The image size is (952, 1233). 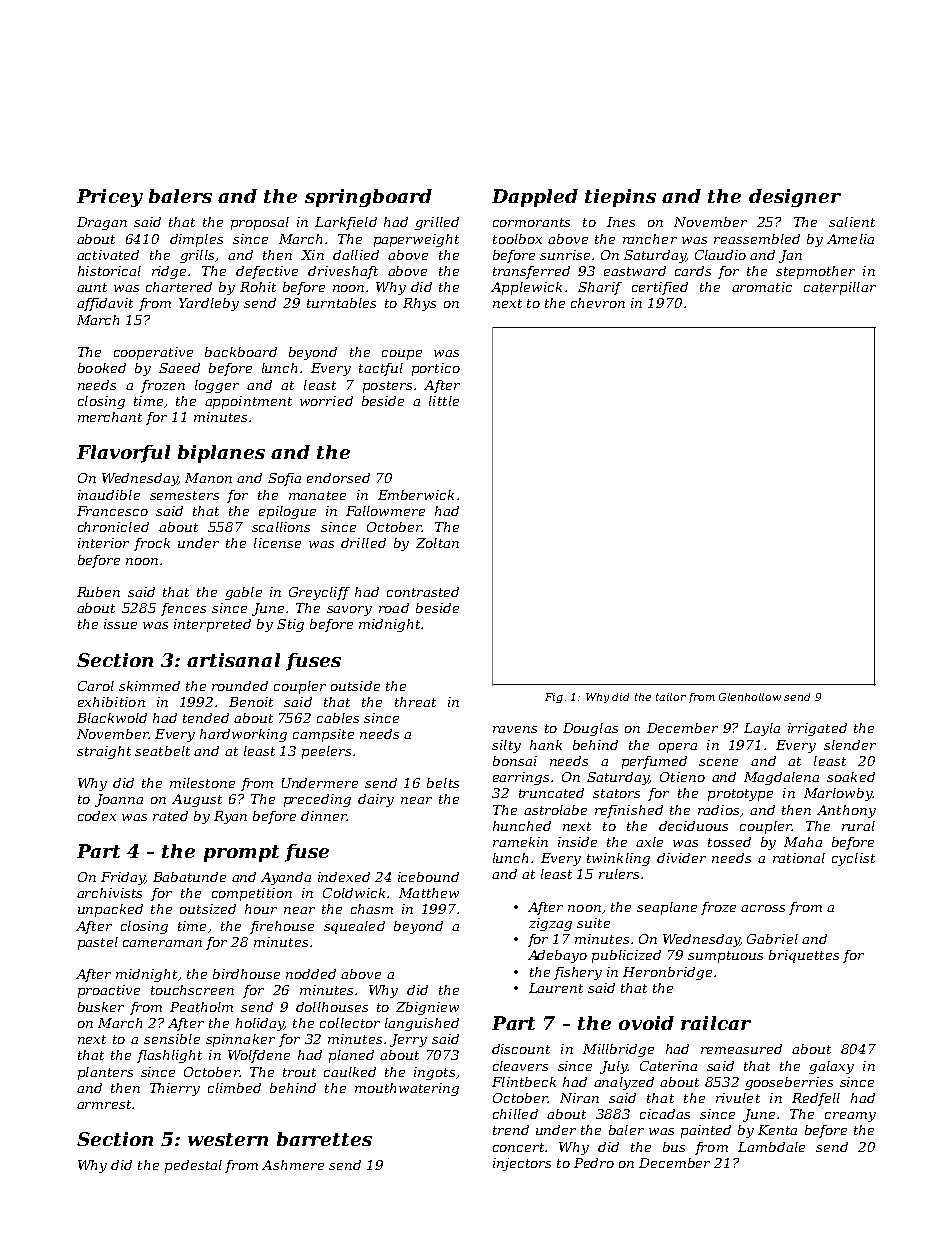 I want to click on Glenhollow, so click(x=750, y=697).
